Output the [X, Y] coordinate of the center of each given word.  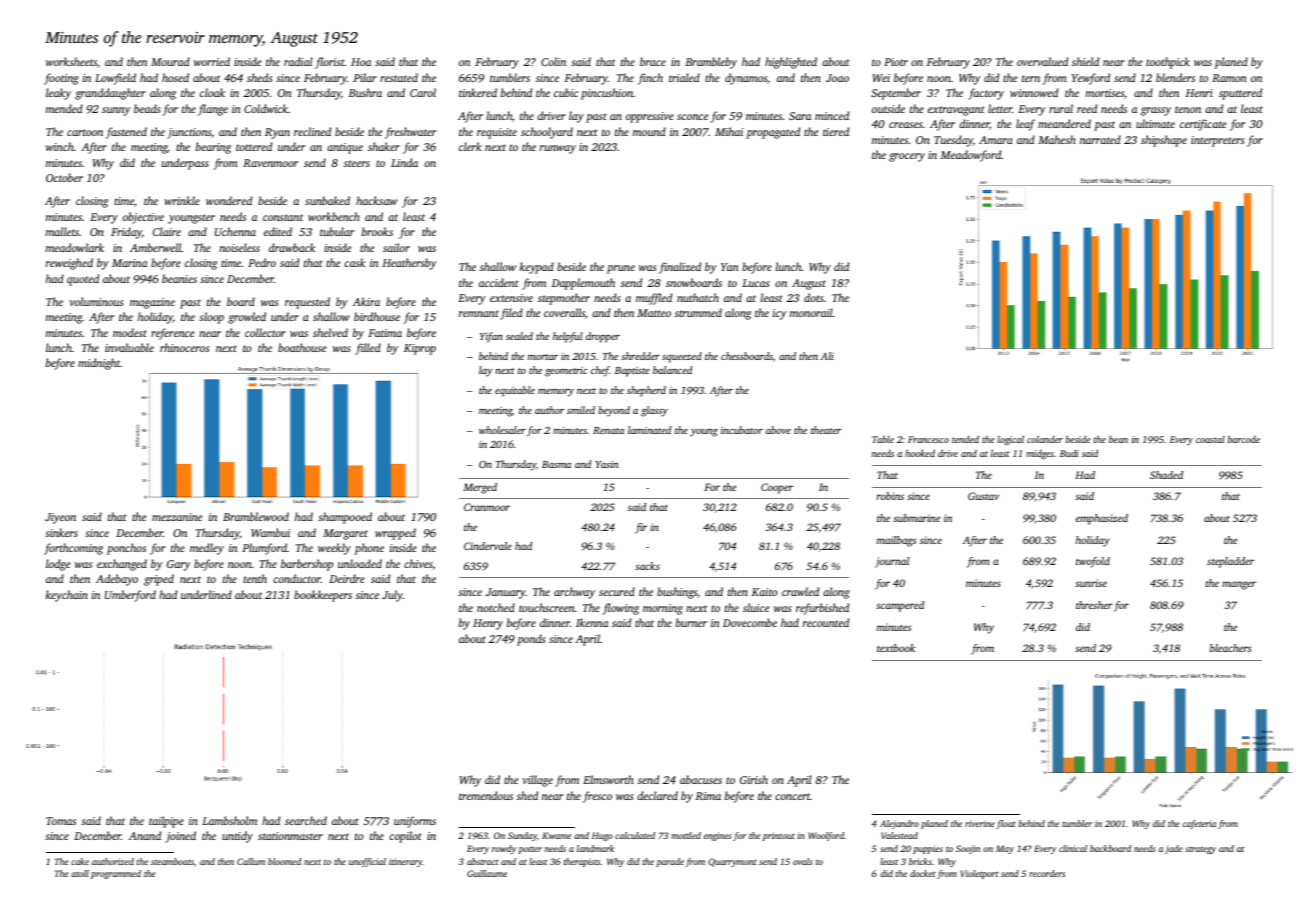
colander [1045, 439]
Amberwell [156, 247]
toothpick [1168, 63]
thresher [1094, 605]
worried [212, 61]
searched [306, 820]
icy [779, 314]
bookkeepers [323, 596]
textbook [896, 648]
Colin [553, 61]
